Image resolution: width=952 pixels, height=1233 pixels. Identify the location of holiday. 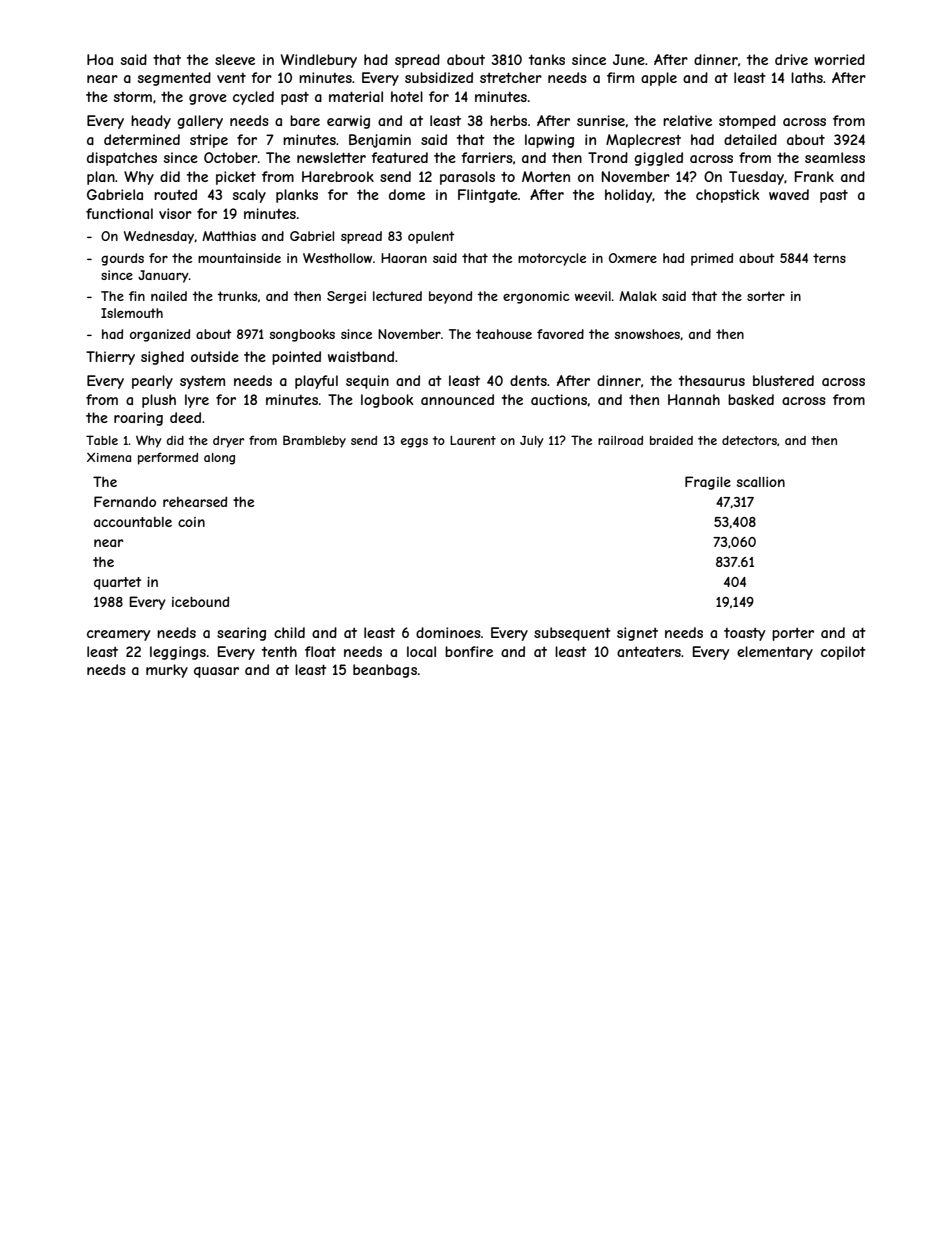
(629, 196).
